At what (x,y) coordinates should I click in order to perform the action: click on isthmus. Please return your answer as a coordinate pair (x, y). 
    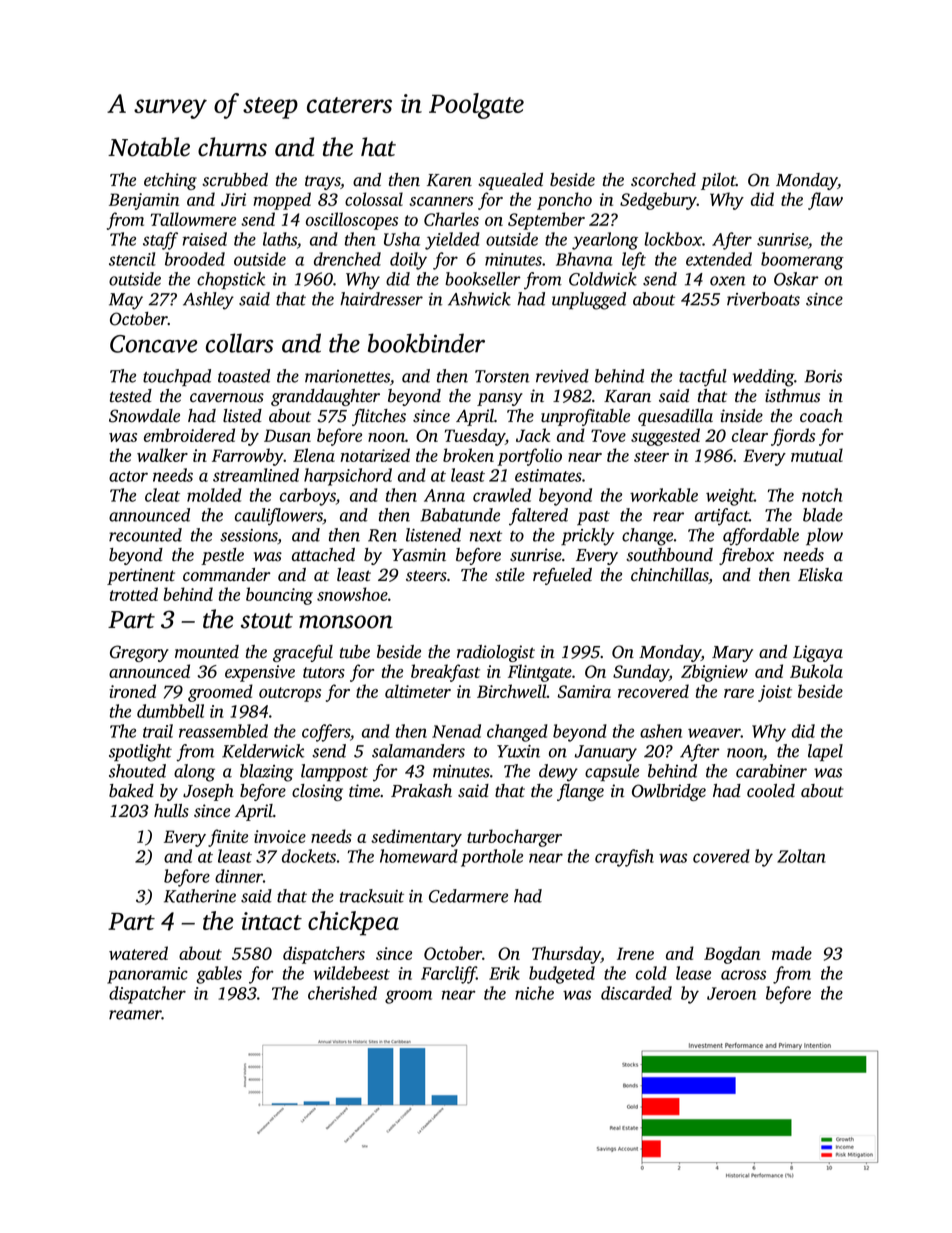
    Looking at the image, I should click on (792, 396).
